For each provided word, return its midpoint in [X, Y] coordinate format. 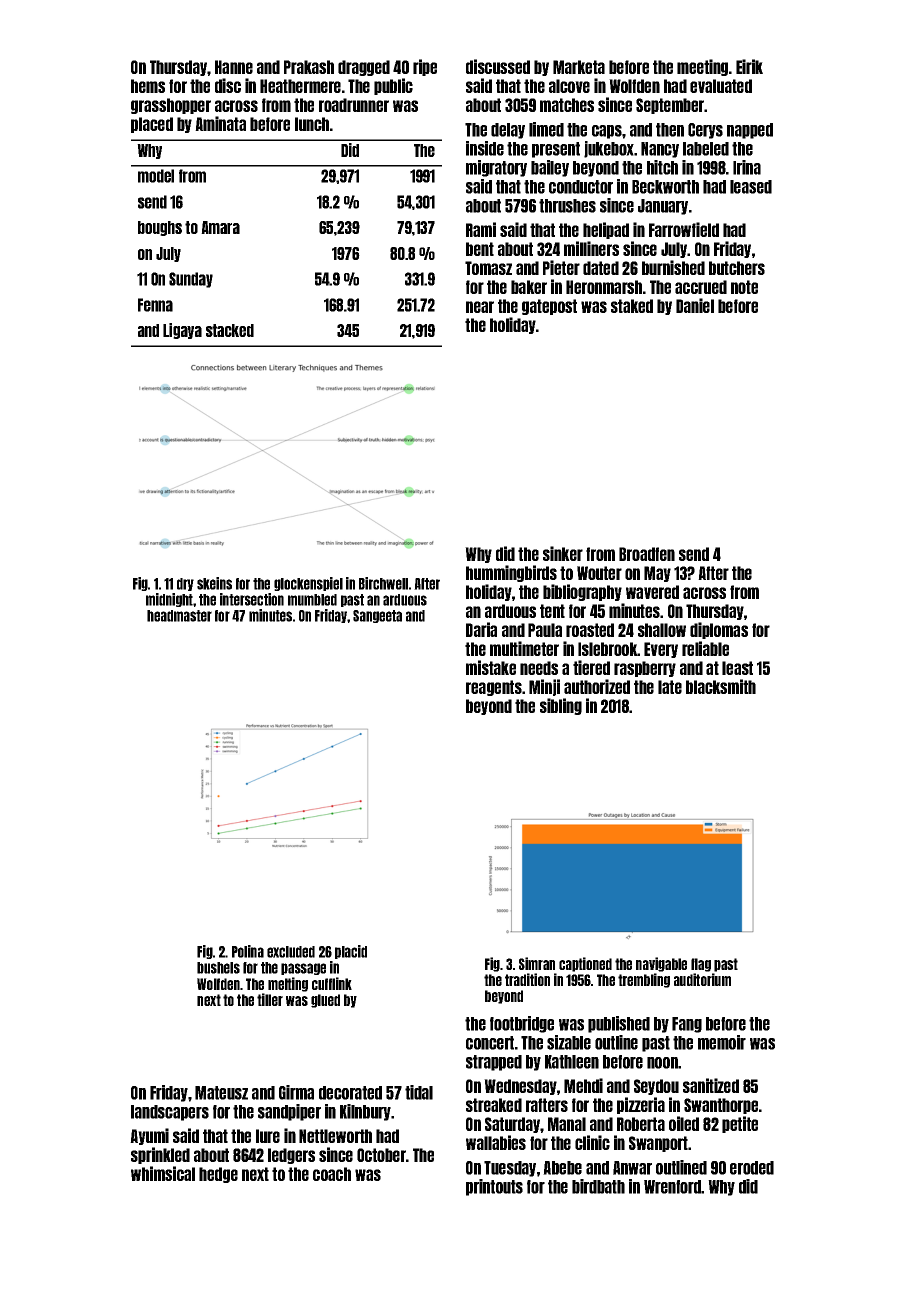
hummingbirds [511, 573]
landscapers [170, 1113]
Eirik [749, 66]
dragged [364, 68]
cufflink [332, 983]
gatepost [549, 307]
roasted [590, 630]
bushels [218, 968]
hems [148, 86]
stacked [230, 330]
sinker [563, 553]
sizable [569, 1042]
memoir [722, 1042]
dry [185, 584]
